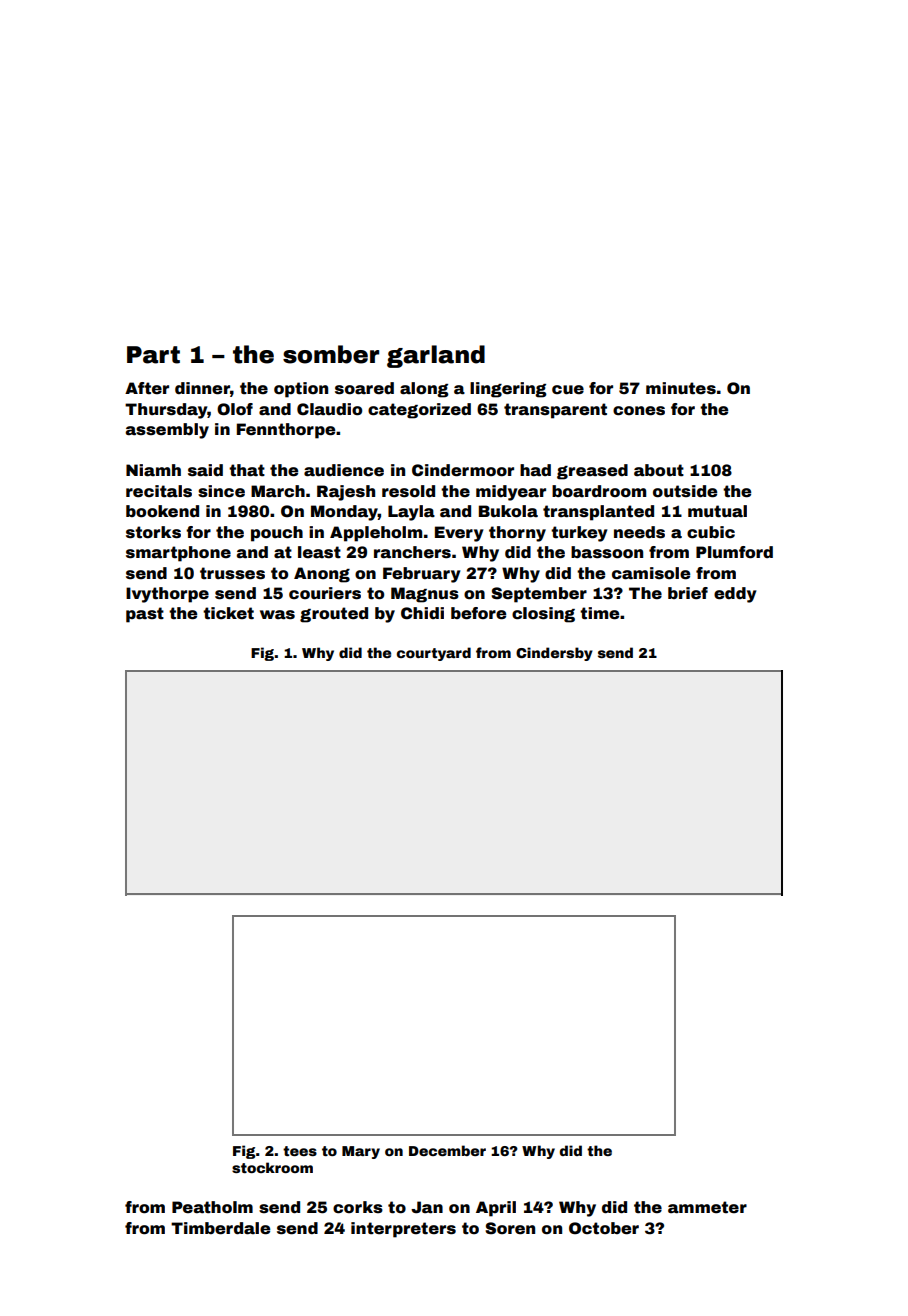 This screenshot has height=1316, width=908. I want to click on tees, so click(300, 1151).
